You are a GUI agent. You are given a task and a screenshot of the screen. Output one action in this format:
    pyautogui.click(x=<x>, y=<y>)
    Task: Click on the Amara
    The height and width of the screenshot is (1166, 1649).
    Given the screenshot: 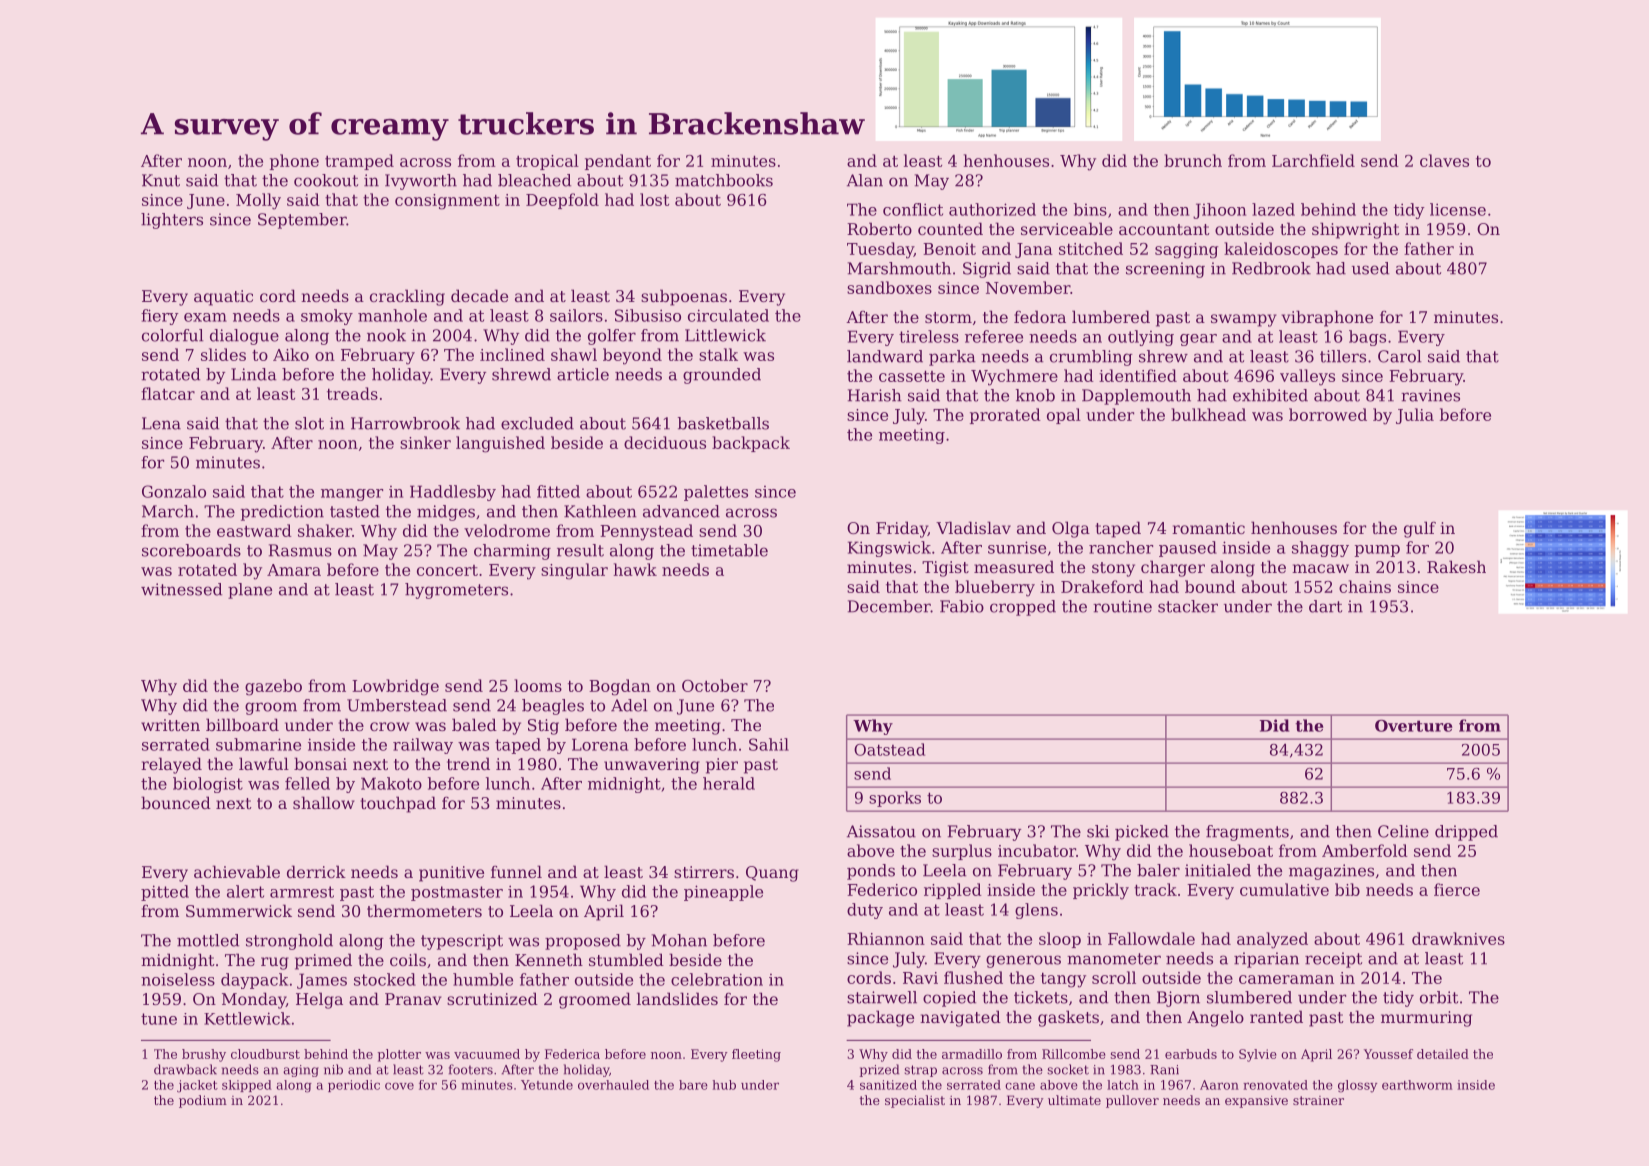 What is the action you would take?
    pyautogui.click(x=294, y=570)
